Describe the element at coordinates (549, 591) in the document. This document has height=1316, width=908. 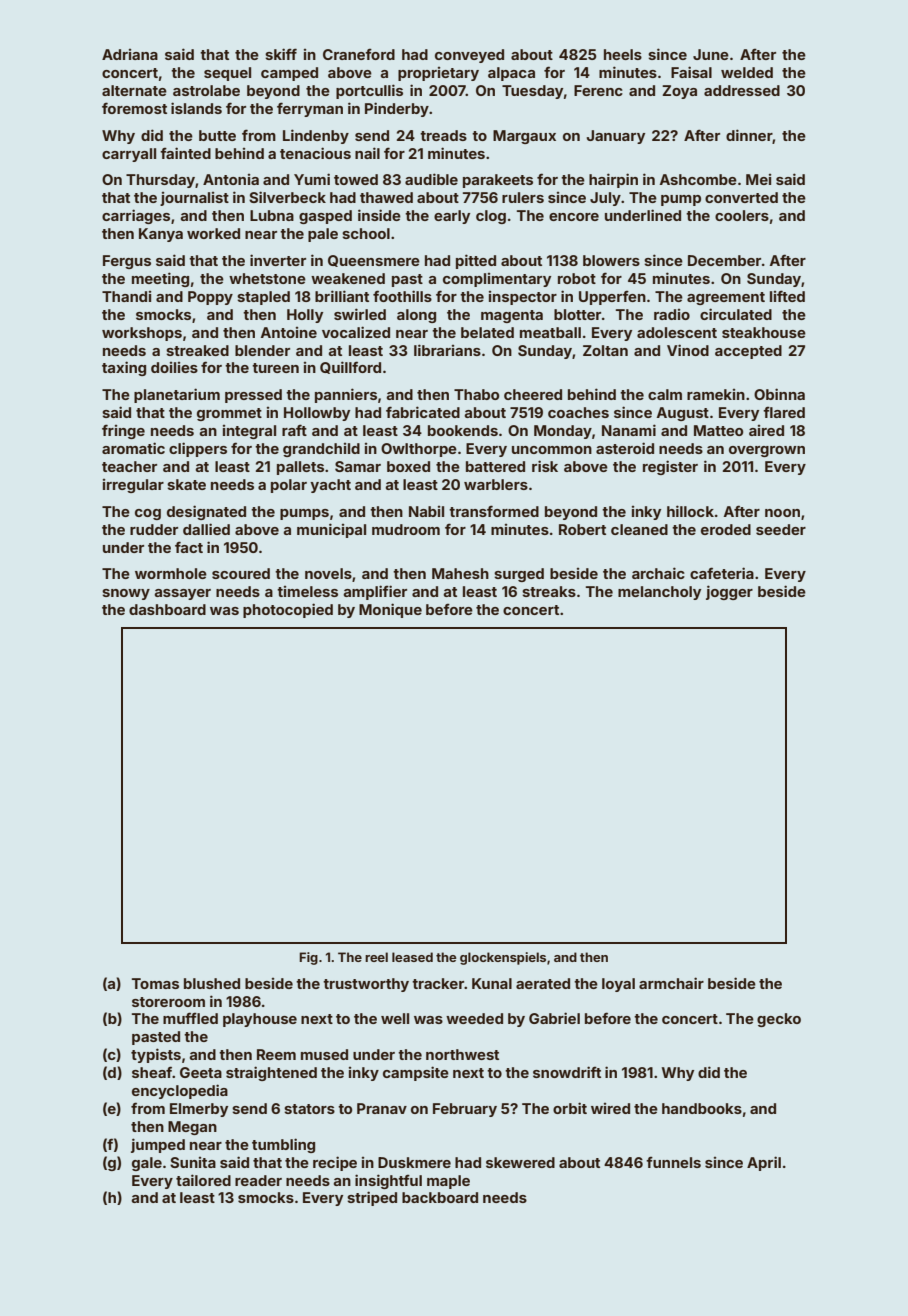
I see `streaks` at that location.
